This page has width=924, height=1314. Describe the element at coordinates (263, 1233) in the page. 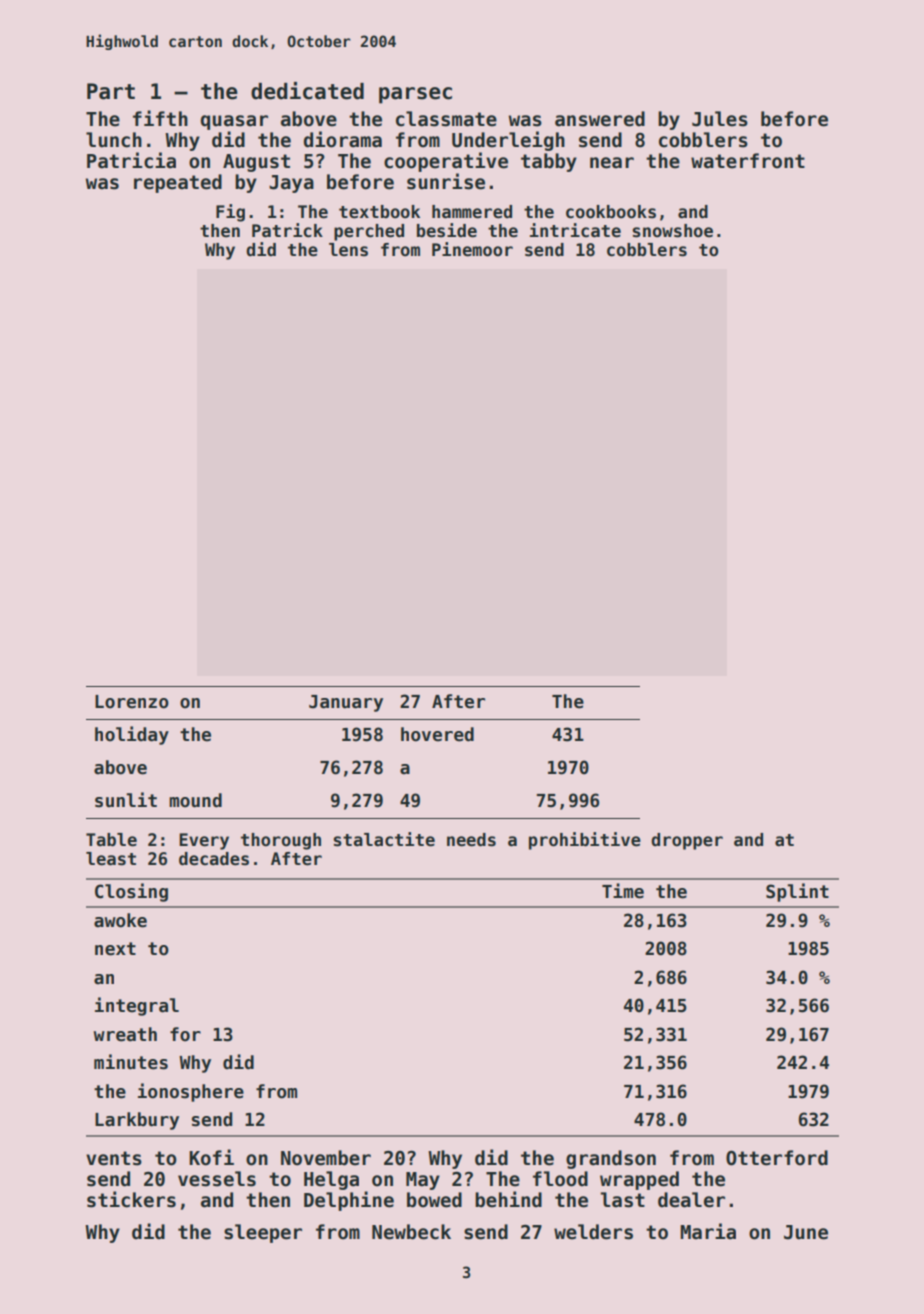

I see `sleeper` at that location.
